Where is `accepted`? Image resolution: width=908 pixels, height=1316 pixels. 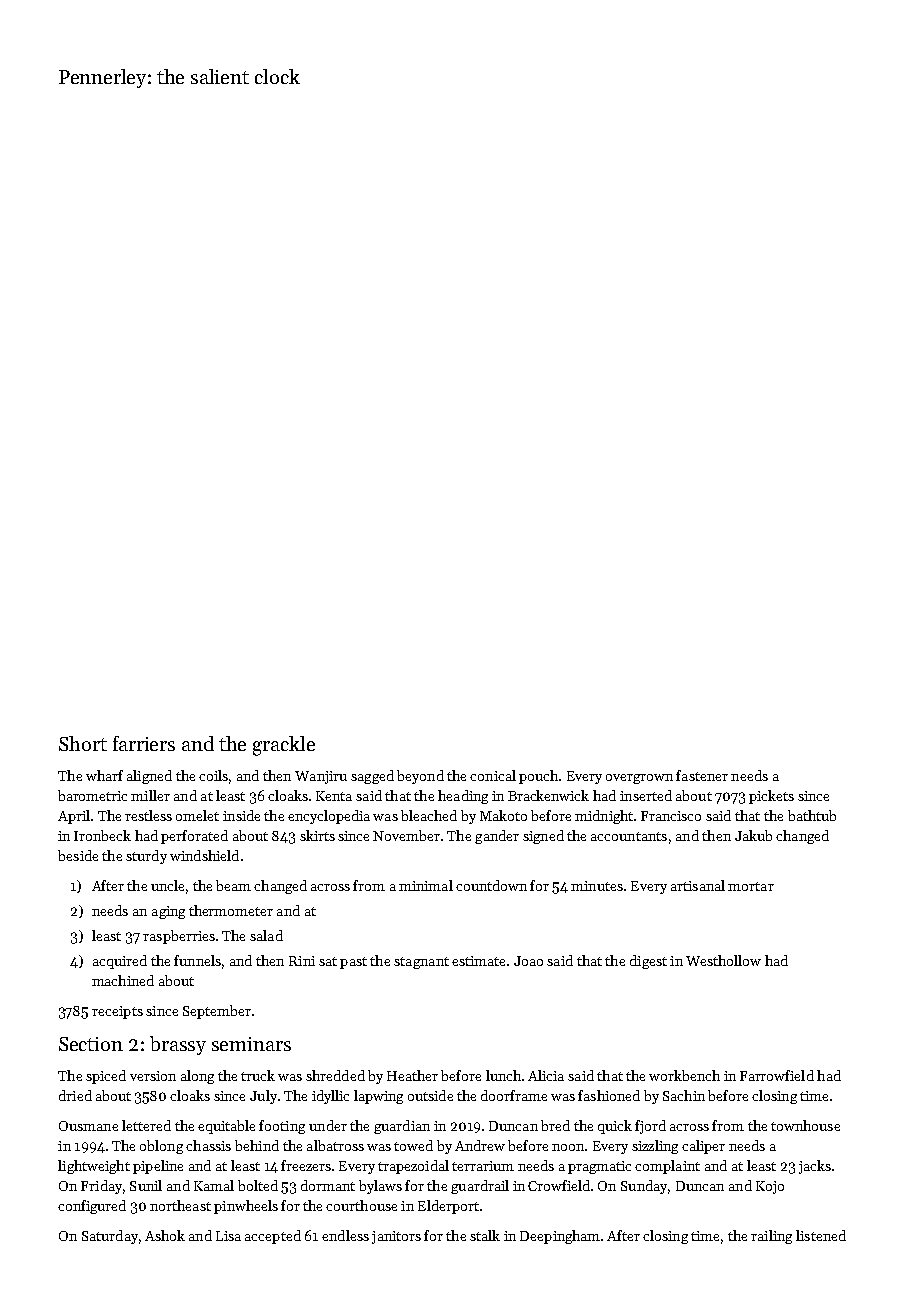
accepted is located at coordinates (273, 1237).
